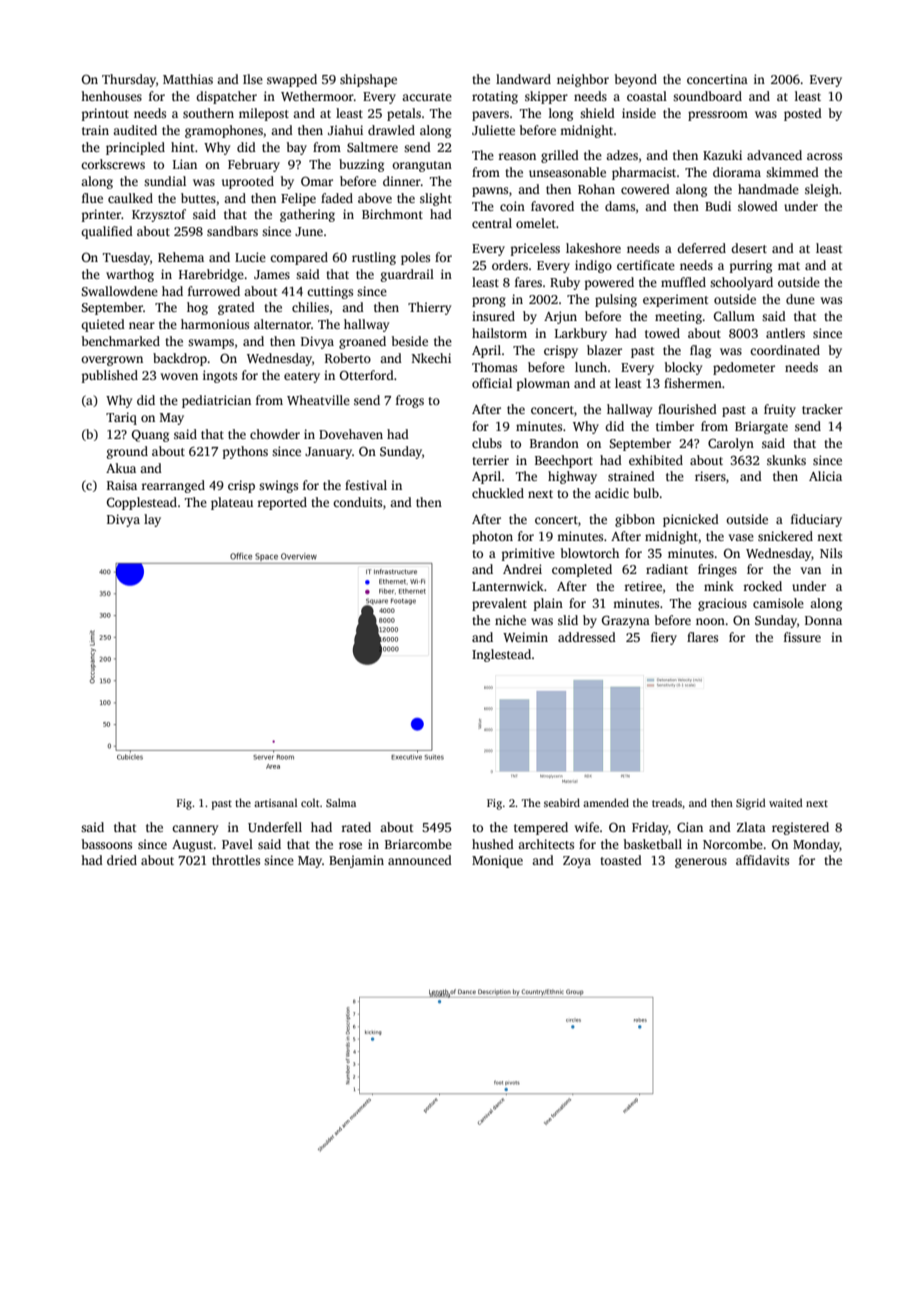 The image size is (924, 1308). What do you see at coordinates (492, 537) in the page?
I see `photon` at bounding box center [492, 537].
